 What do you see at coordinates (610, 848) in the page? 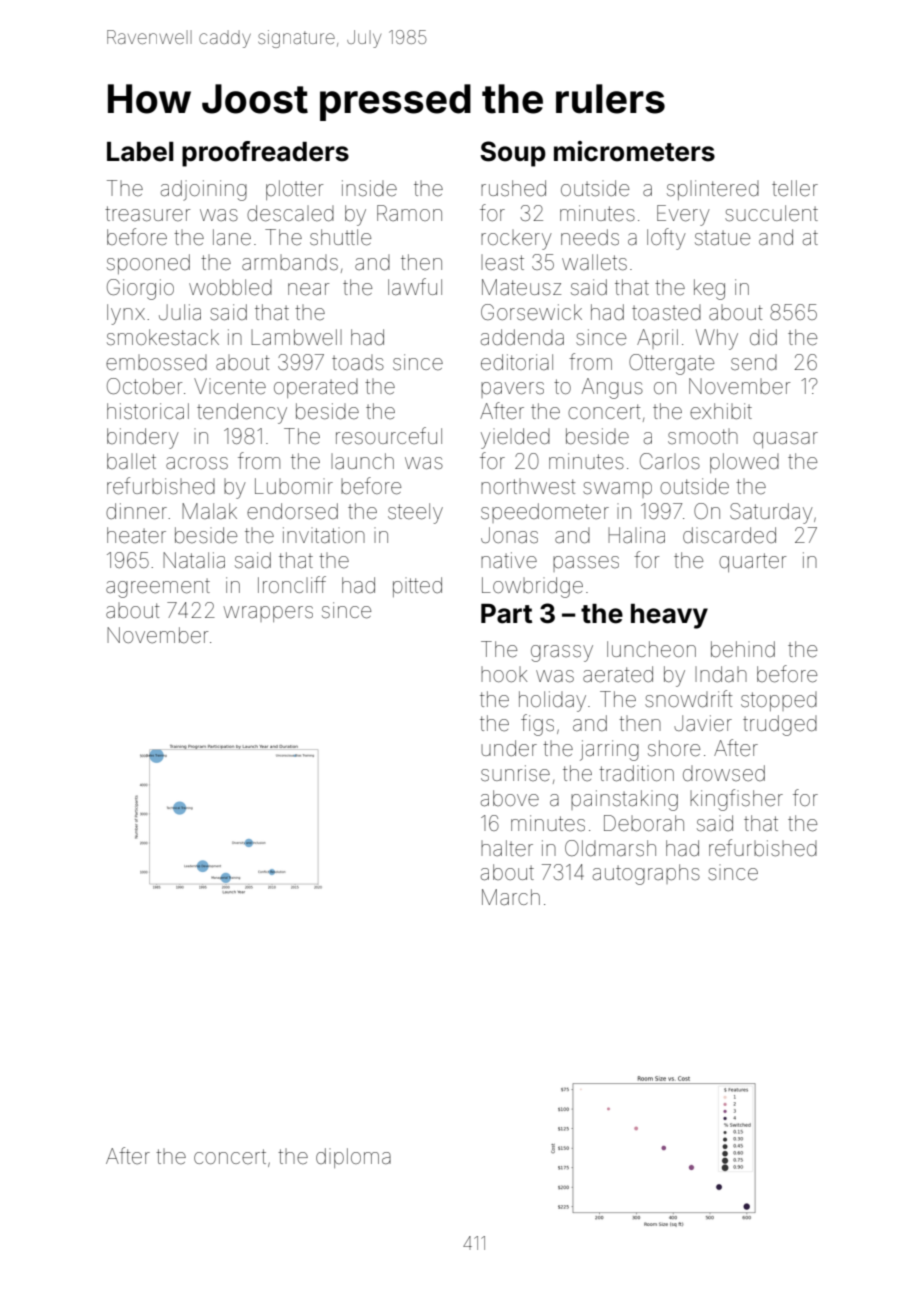
I see `Oldmarsh` at bounding box center [610, 848].
